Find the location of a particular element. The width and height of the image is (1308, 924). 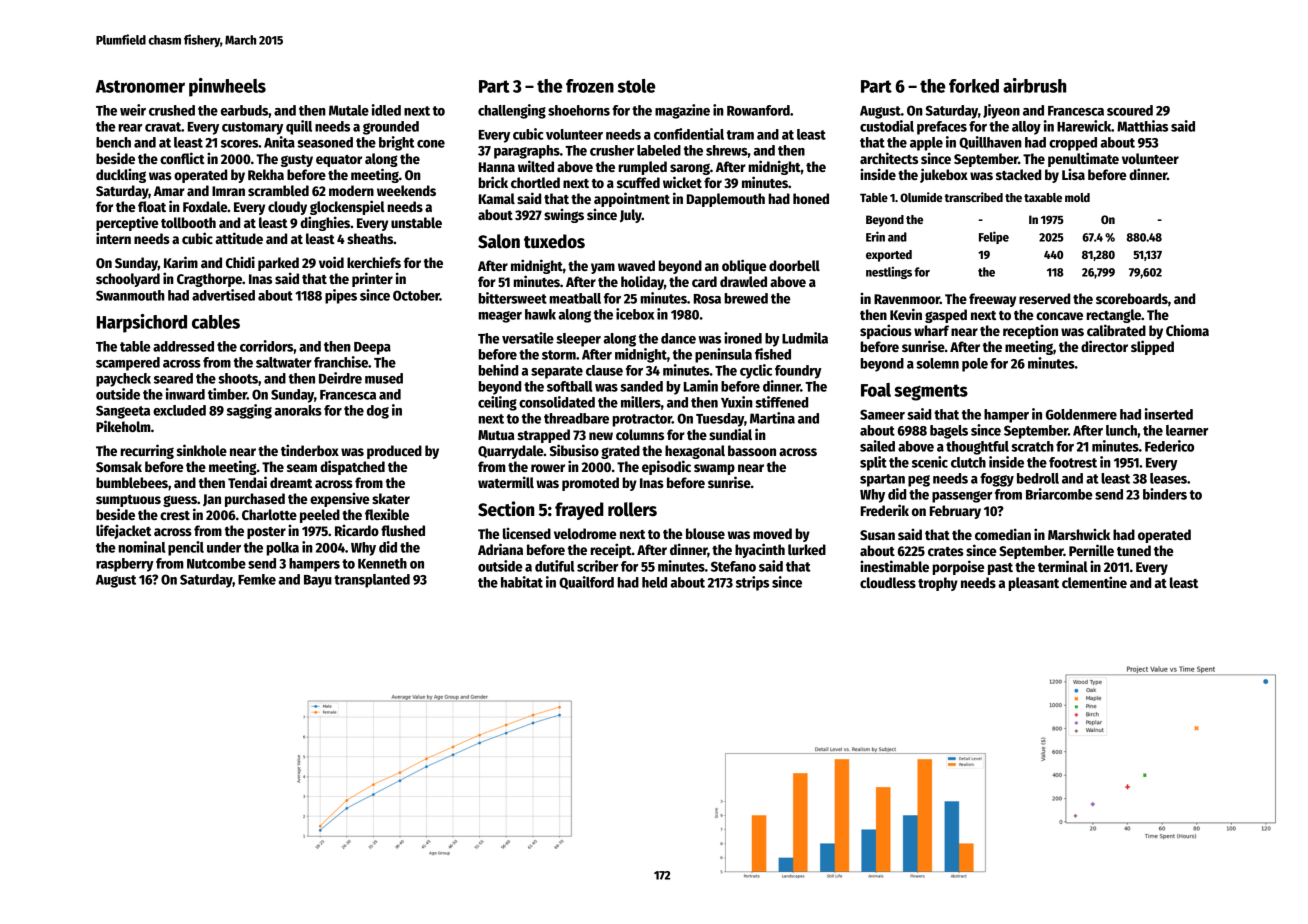

Femke is located at coordinates (257, 579).
